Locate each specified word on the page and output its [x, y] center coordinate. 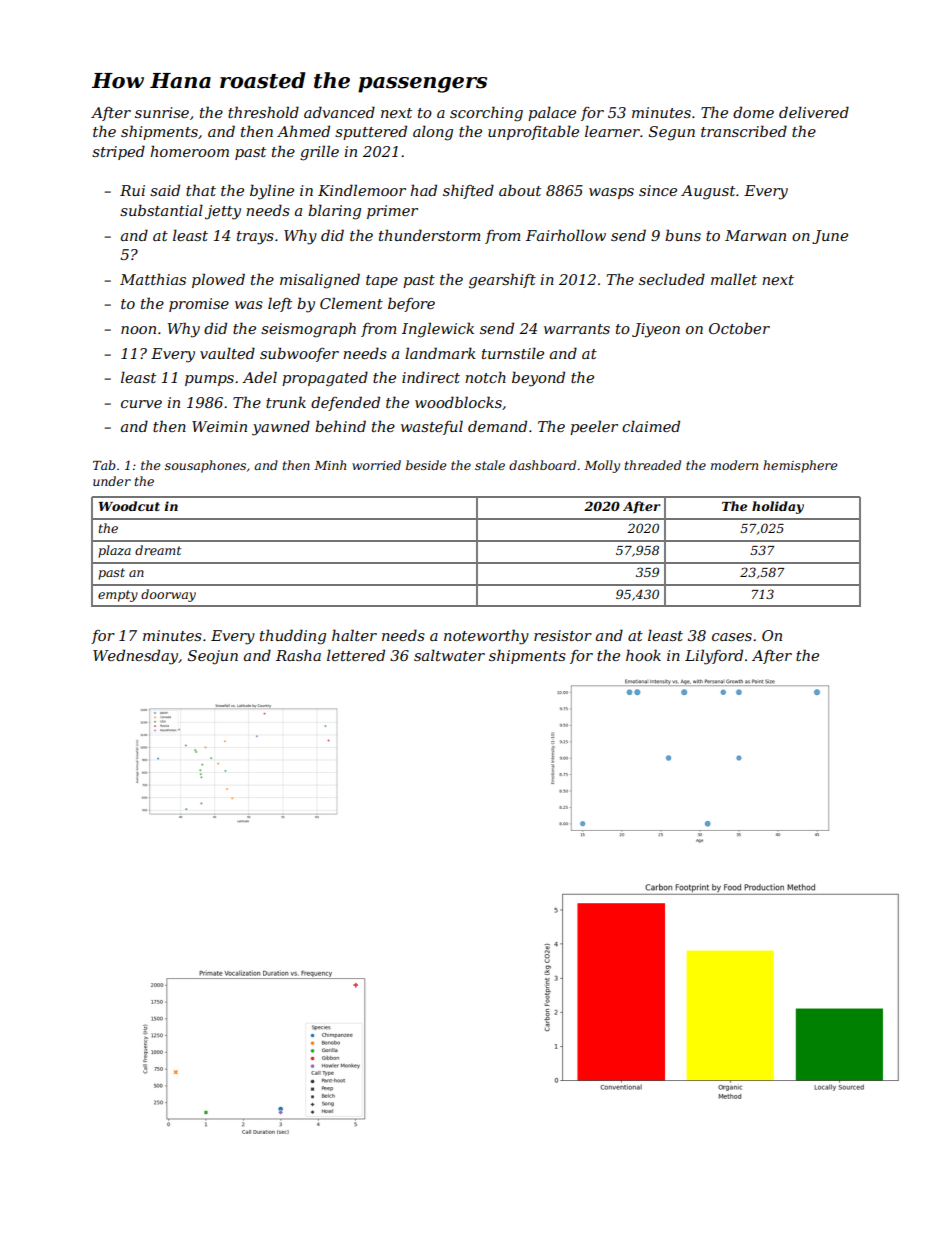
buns [683, 235]
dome [753, 112]
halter [354, 635]
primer [392, 212]
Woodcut [129, 506]
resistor [563, 635]
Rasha [298, 655]
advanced [339, 112]
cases [732, 637]
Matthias [153, 279]
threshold [263, 112]
